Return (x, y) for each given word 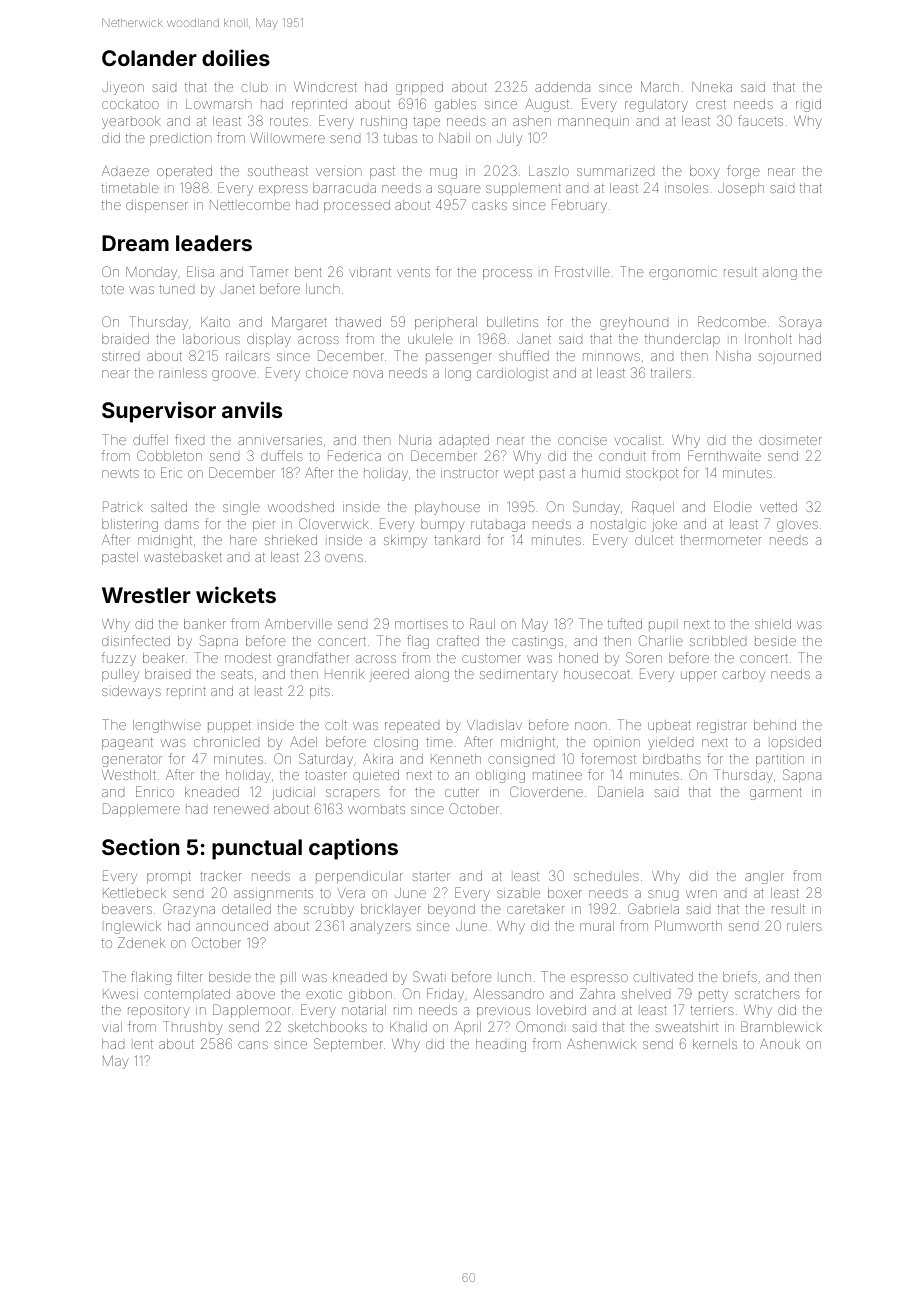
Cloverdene (546, 791)
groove (234, 375)
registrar (722, 727)
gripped (419, 88)
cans (253, 1045)
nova (368, 374)
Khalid (408, 1027)
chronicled (226, 742)
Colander (149, 58)
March (660, 86)
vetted (778, 507)
